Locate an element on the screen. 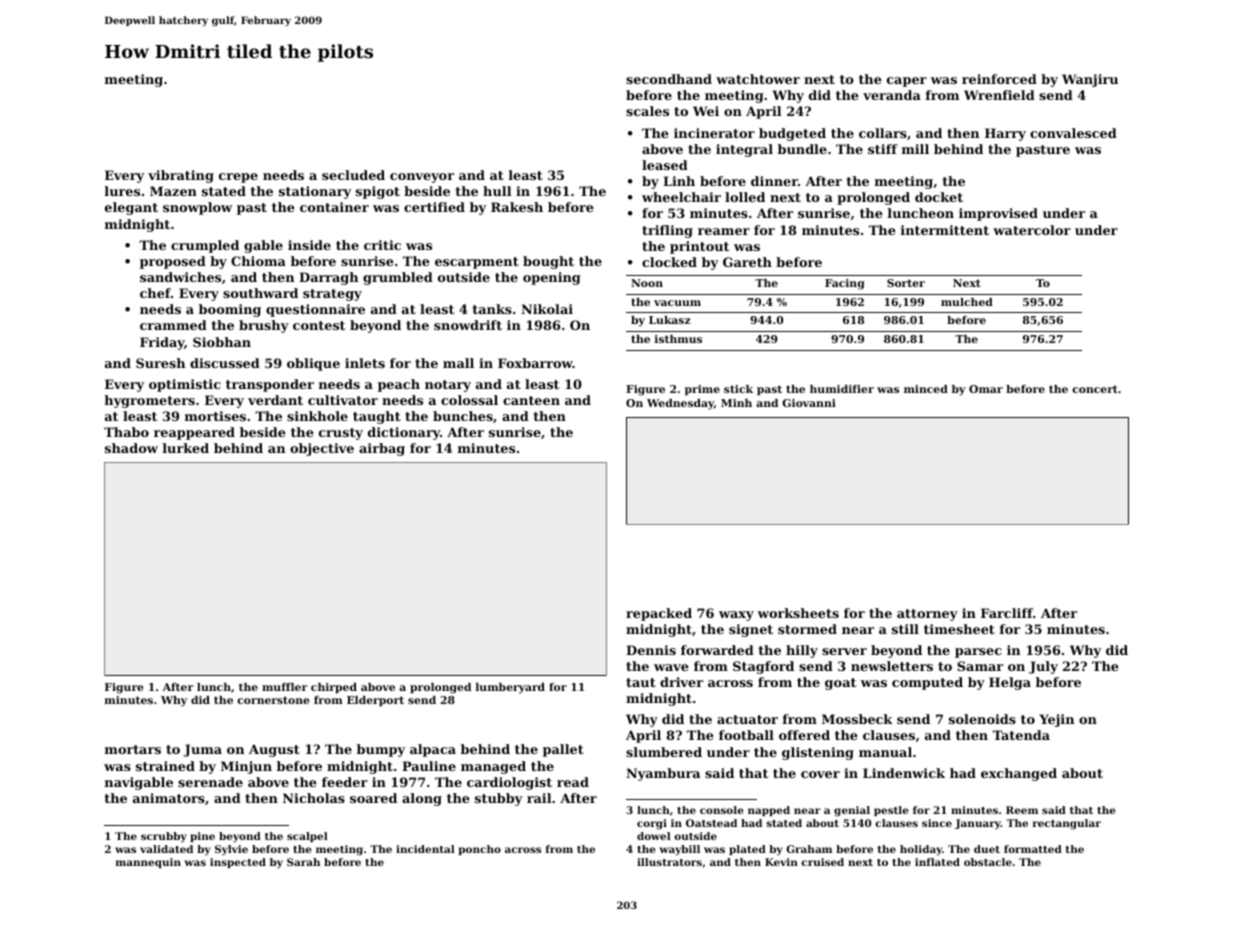 Image resolution: width=1233 pixels, height=952 pixels. inspected is located at coordinates (238, 863).
